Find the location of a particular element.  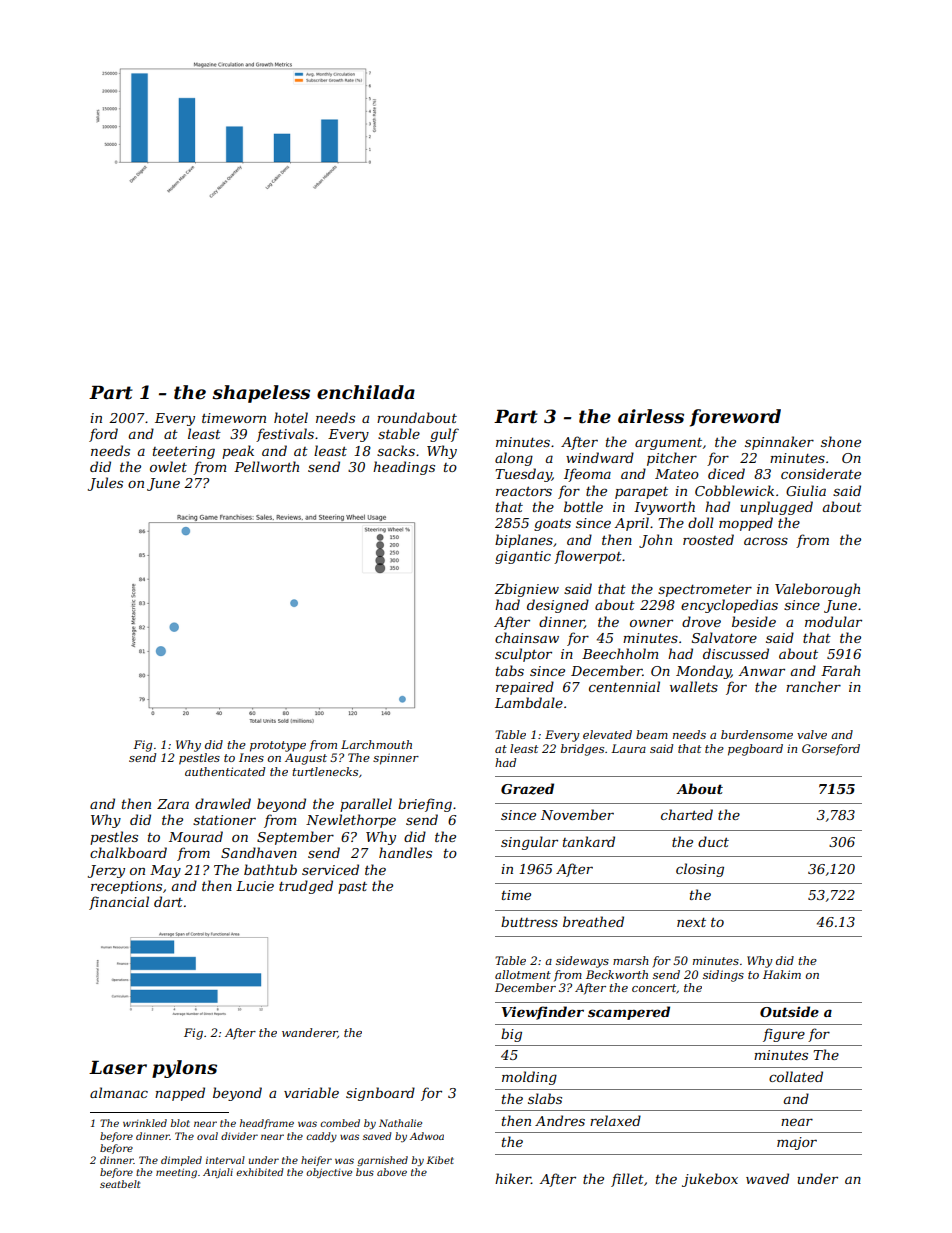

Mateo is located at coordinates (677, 474).
